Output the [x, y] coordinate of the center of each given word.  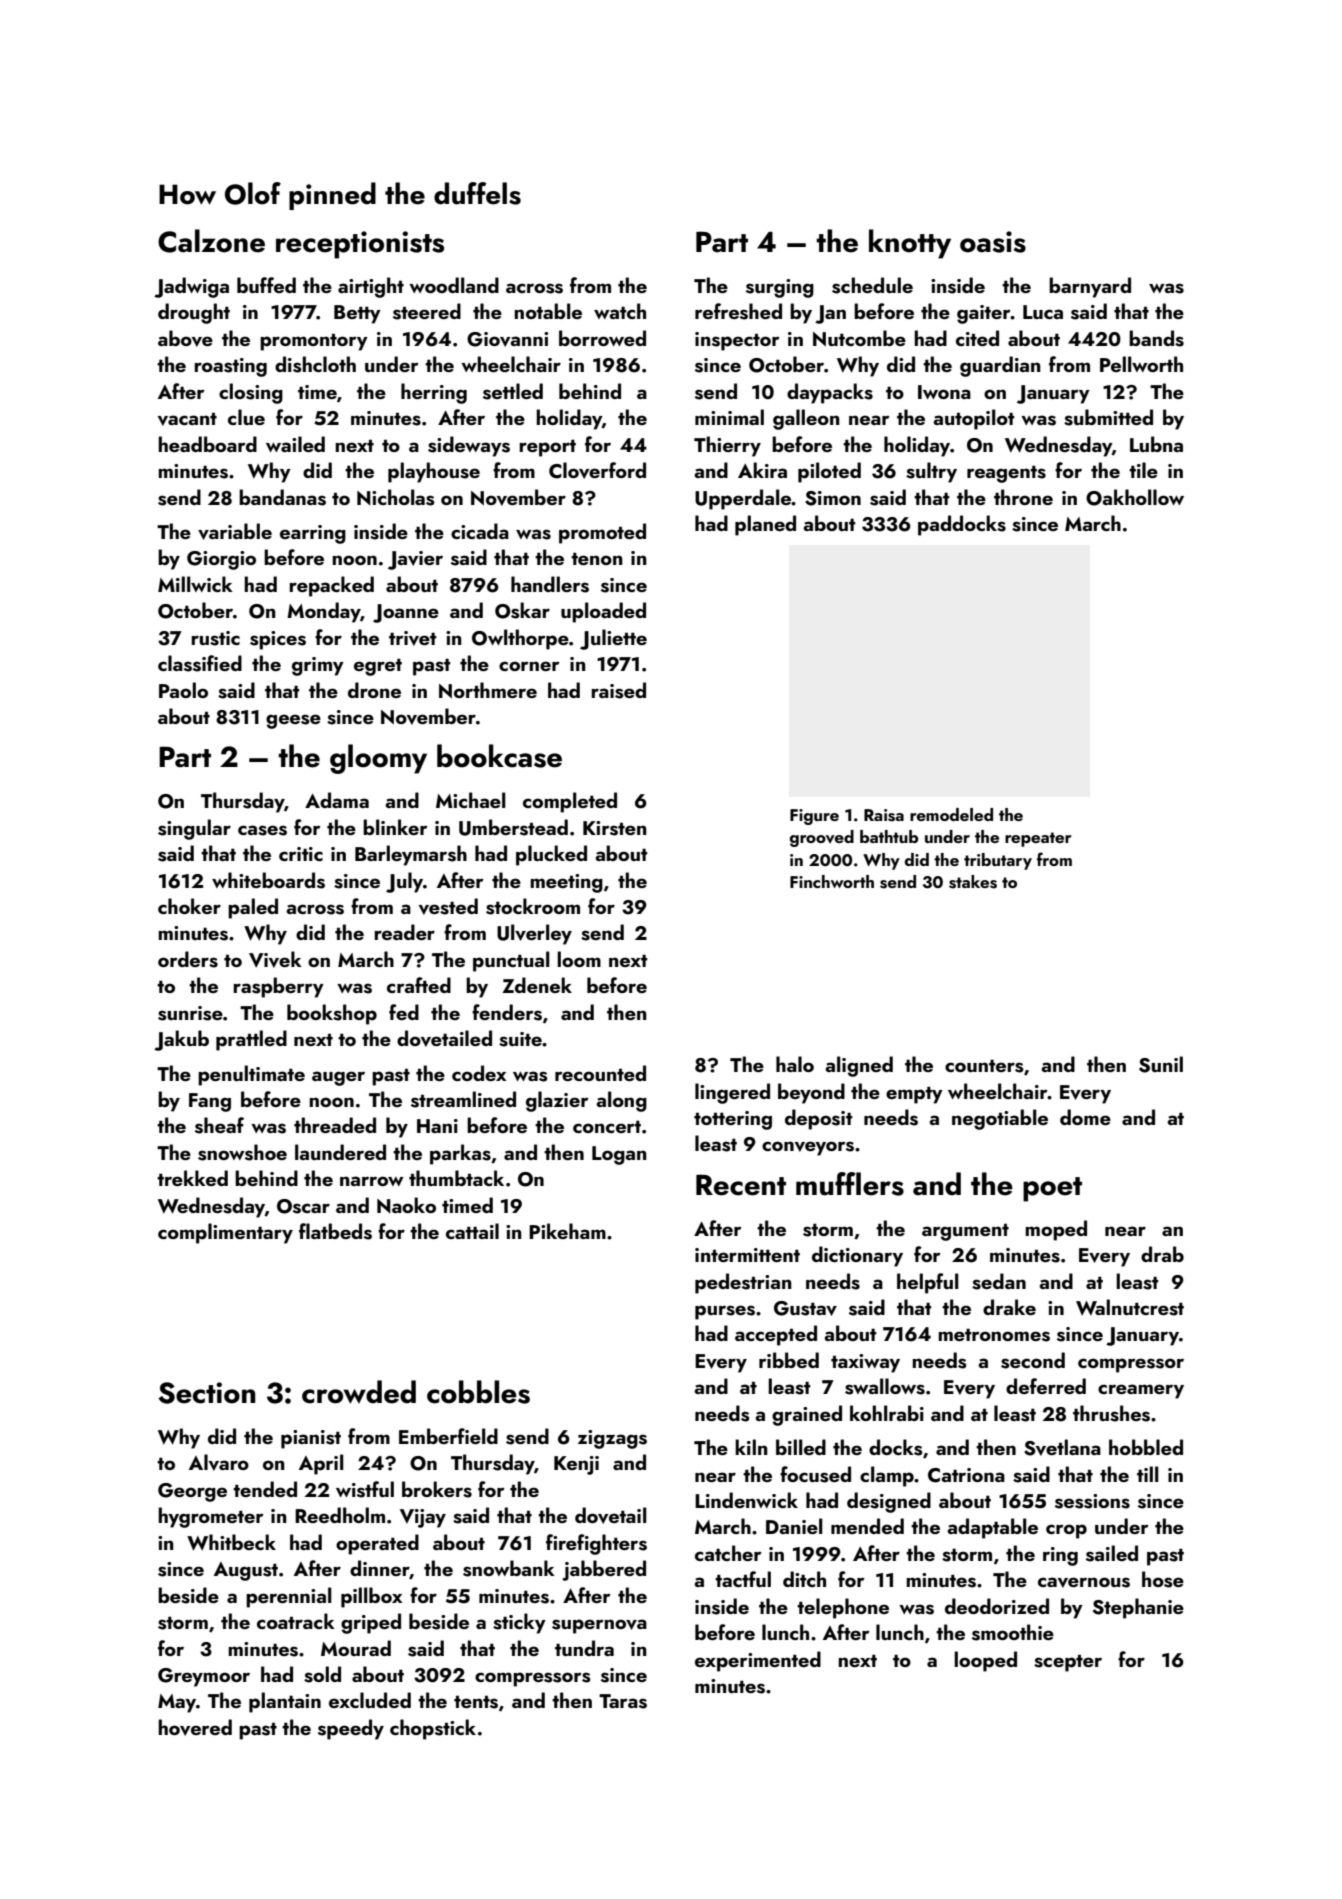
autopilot [974, 419]
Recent [741, 1185]
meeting [566, 883]
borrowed [602, 338]
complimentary [225, 1233]
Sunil [1161, 1064]
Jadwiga [191, 287]
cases [262, 830]
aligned [859, 1066]
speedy [351, 1729]
